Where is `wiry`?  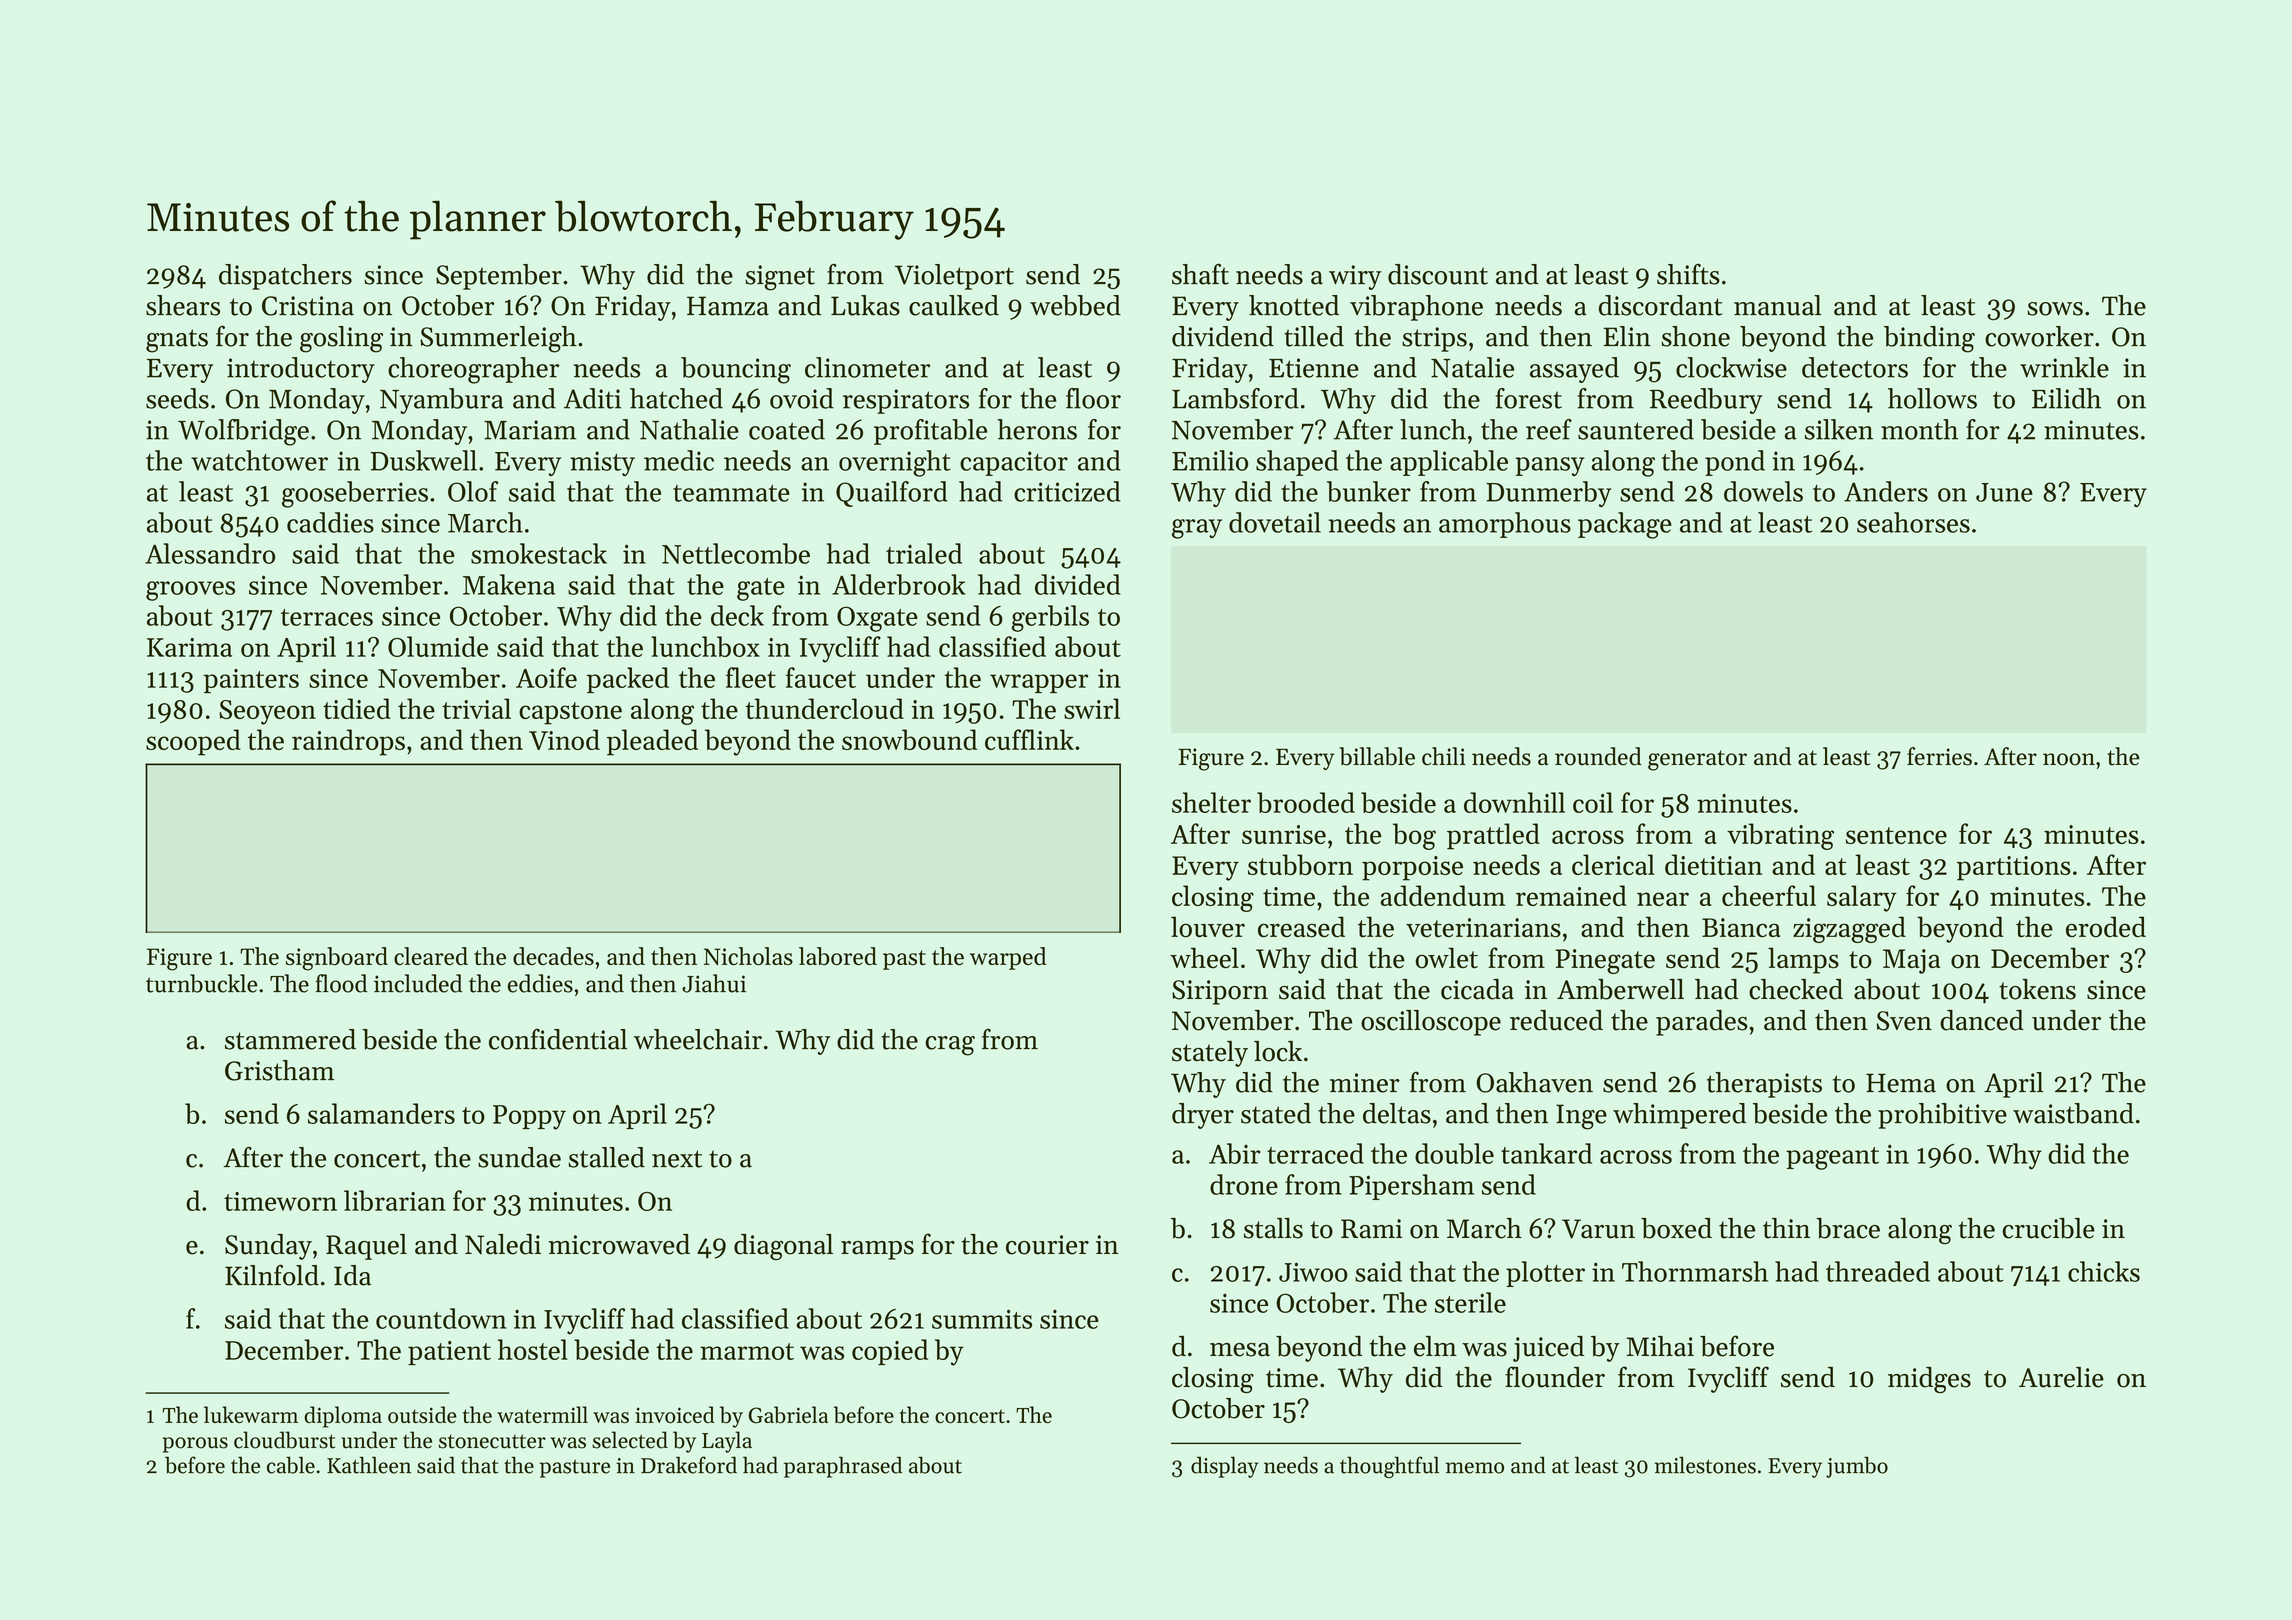
wiry is located at coordinates (1355, 277).
